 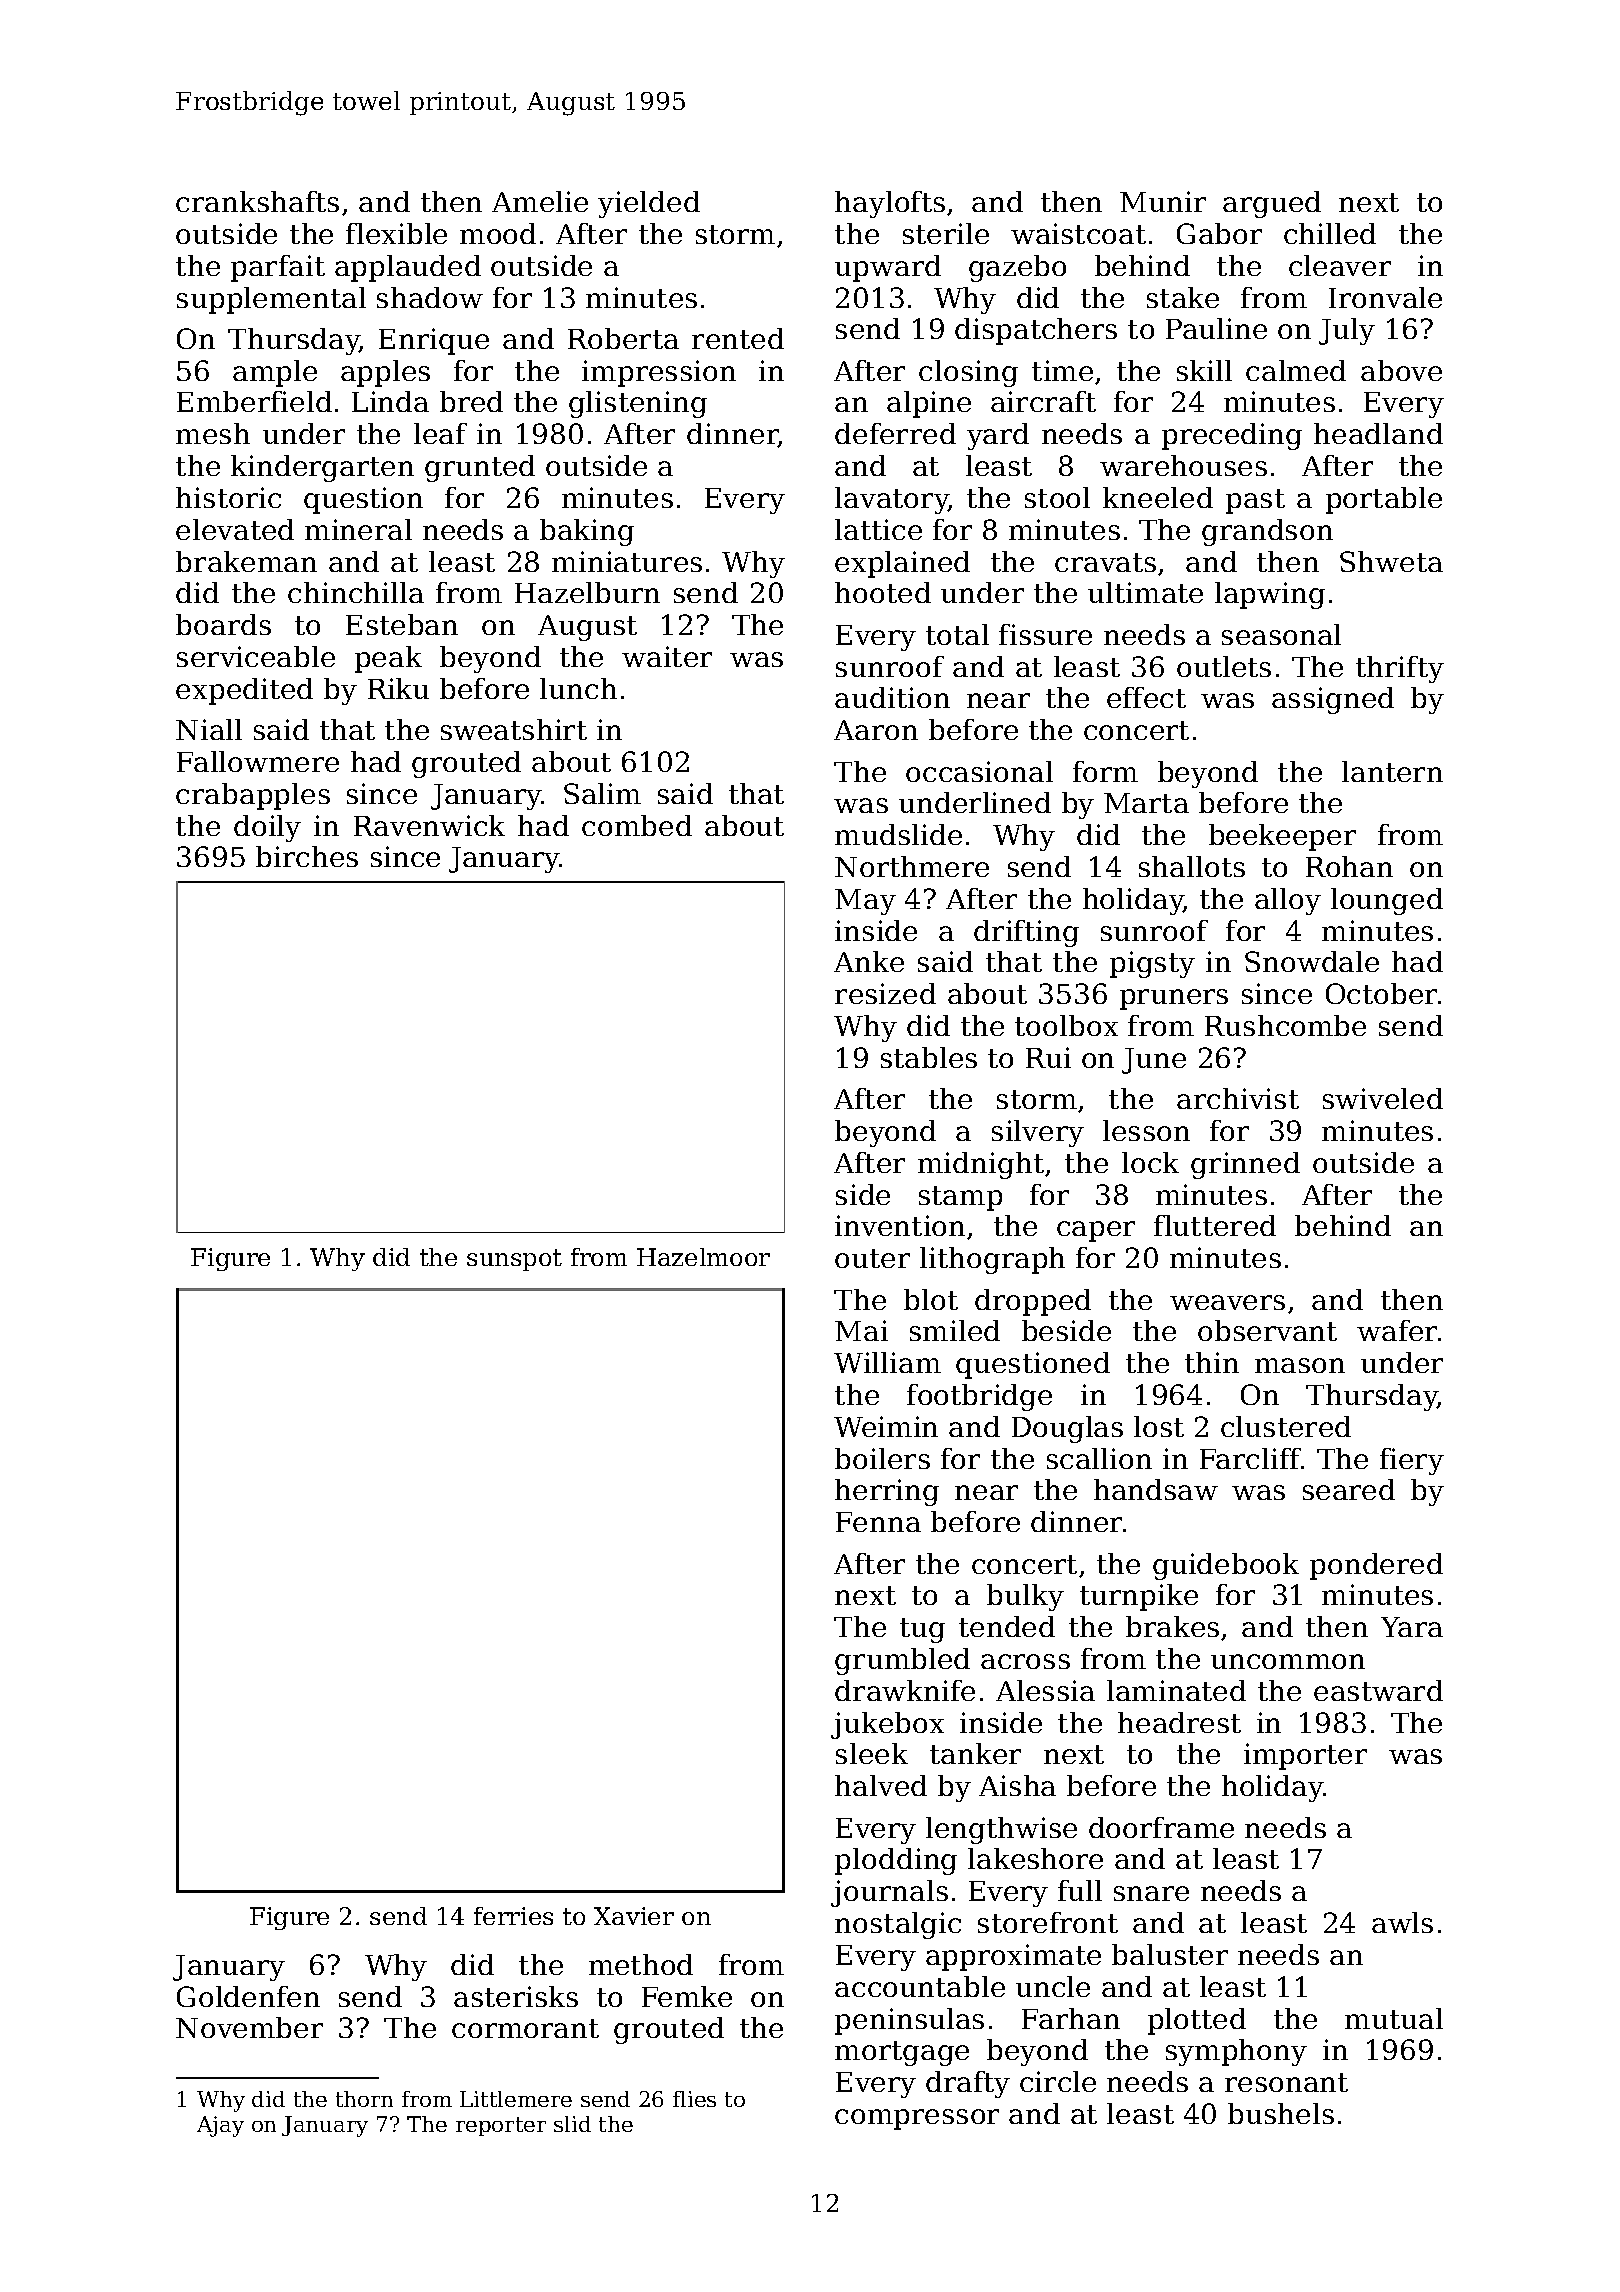 I want to click on ferries, so click(x=513, y=1916).
